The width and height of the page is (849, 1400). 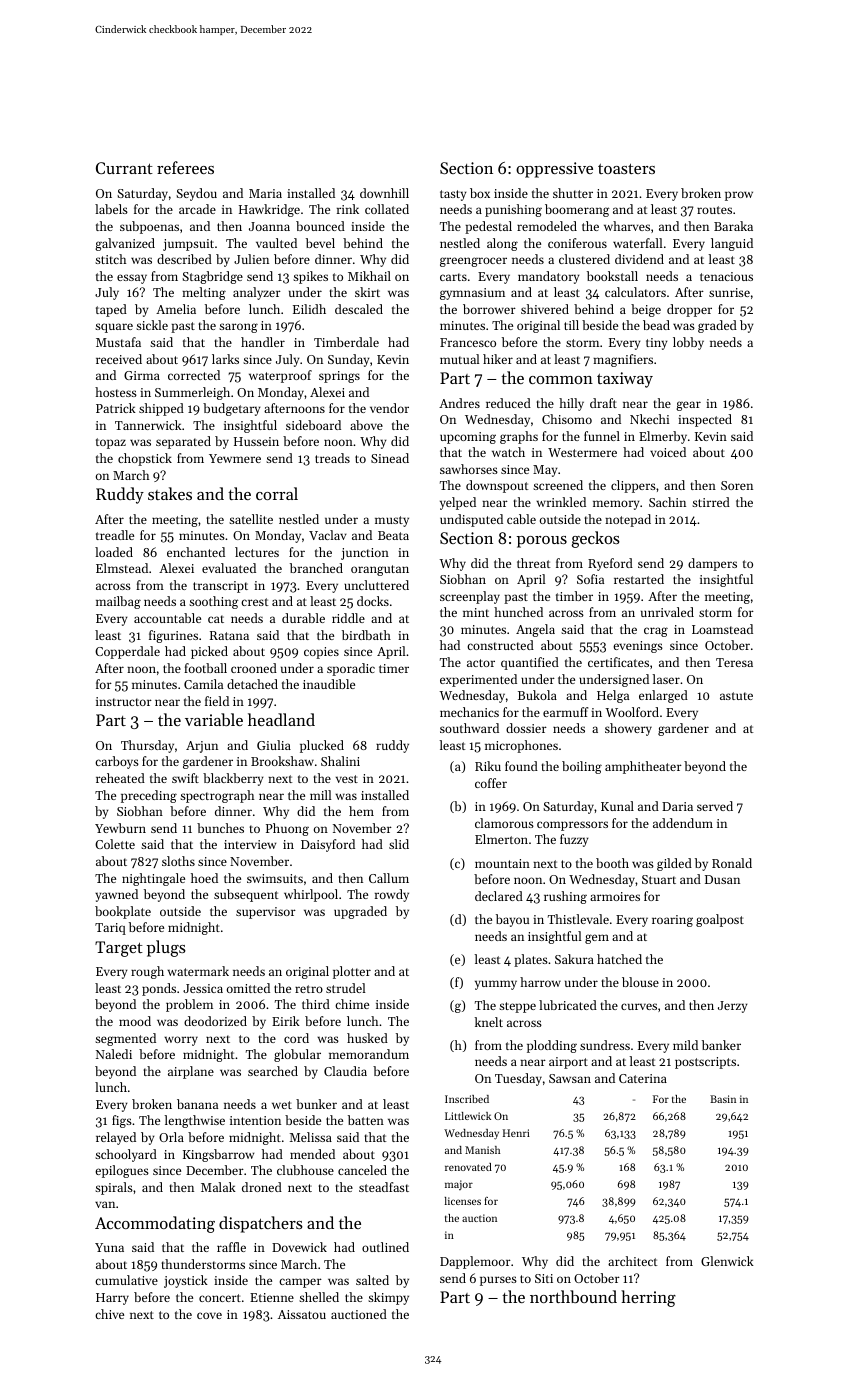 I want to click on timer, so click(x=394, y=668).
